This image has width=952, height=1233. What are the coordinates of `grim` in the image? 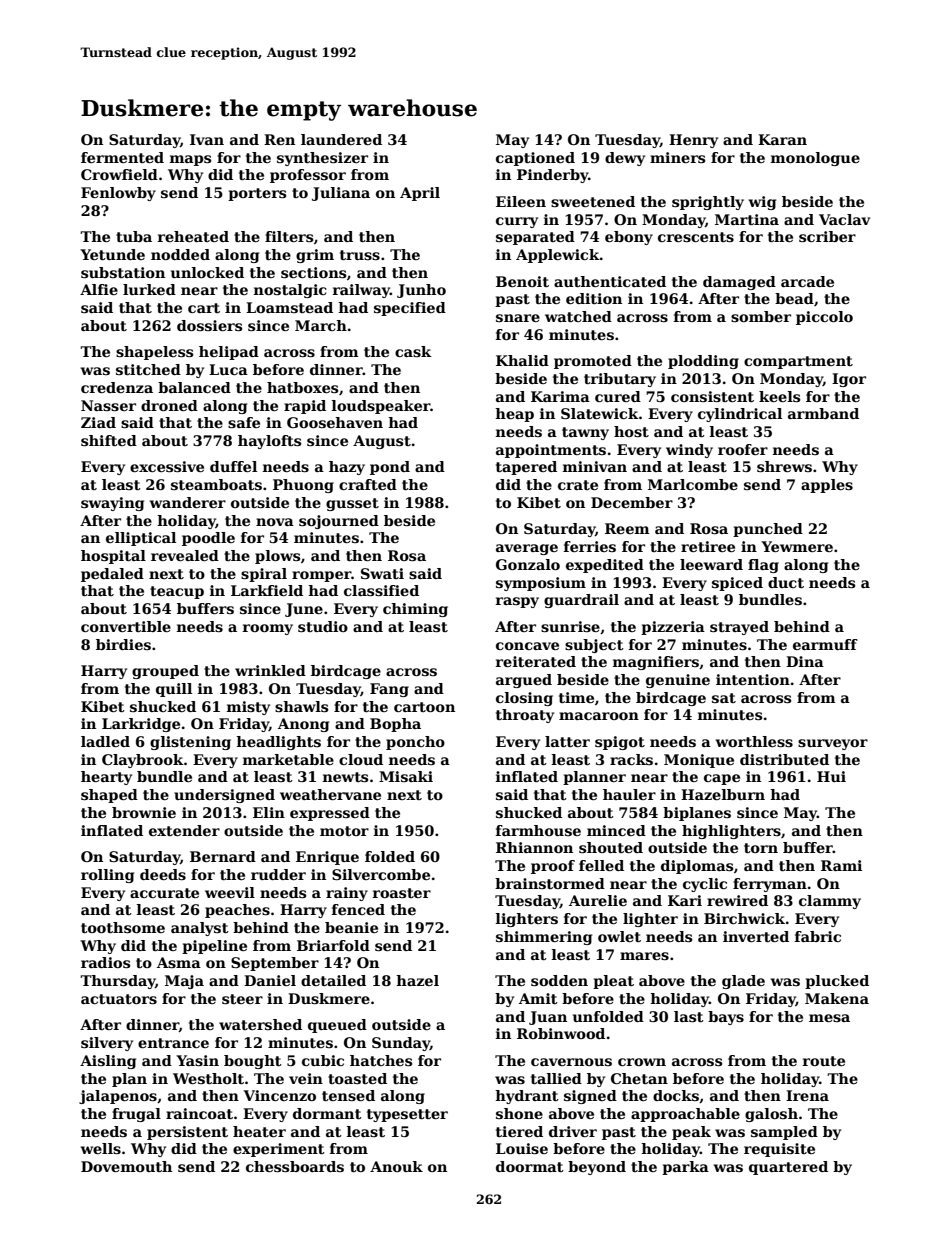 It's located at (315, 256).
